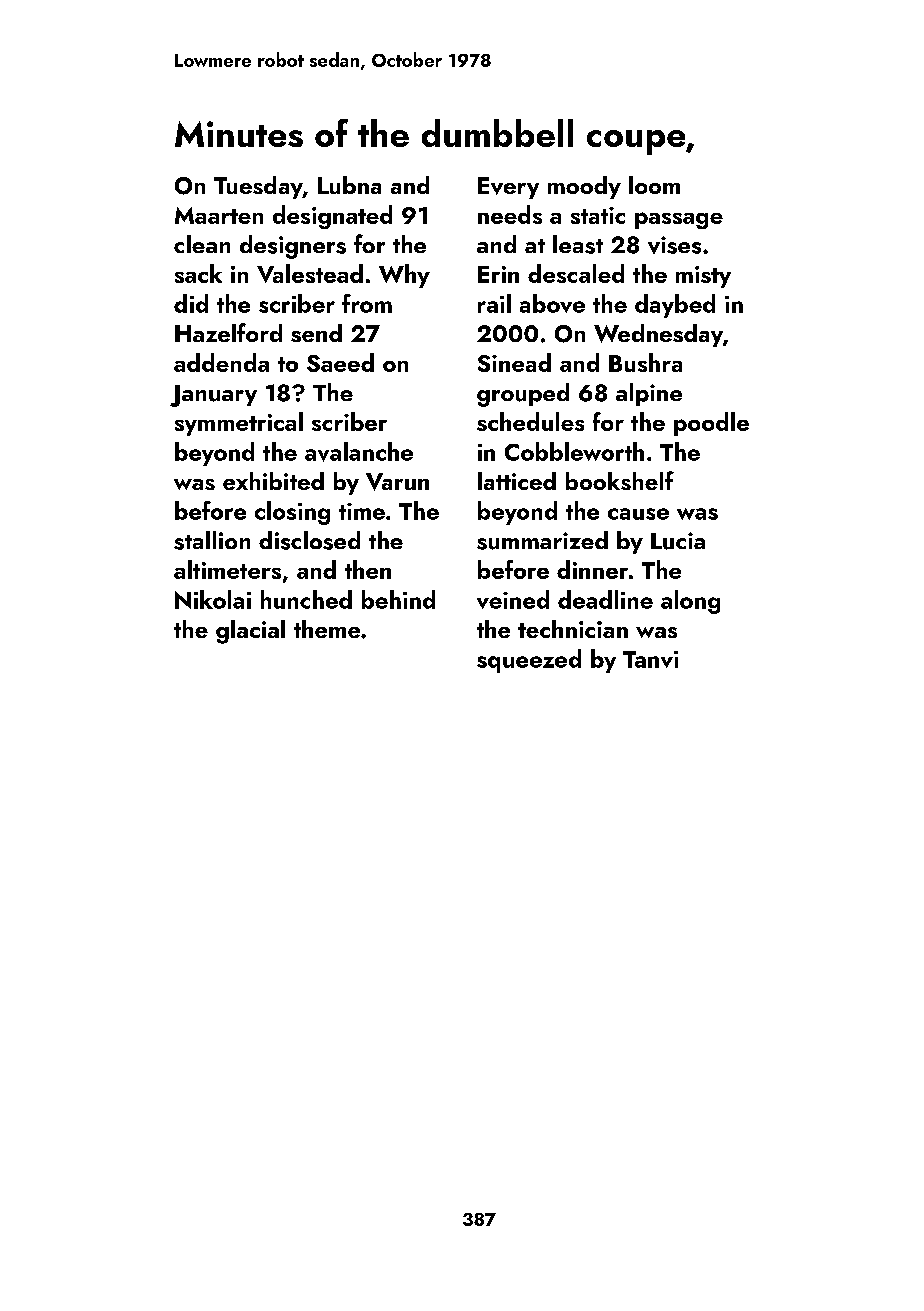 This page has height=1311, width=924. What do you see at coordinates (654, 185) in the page?
I see `loom` at bounding box center [654, 185].
